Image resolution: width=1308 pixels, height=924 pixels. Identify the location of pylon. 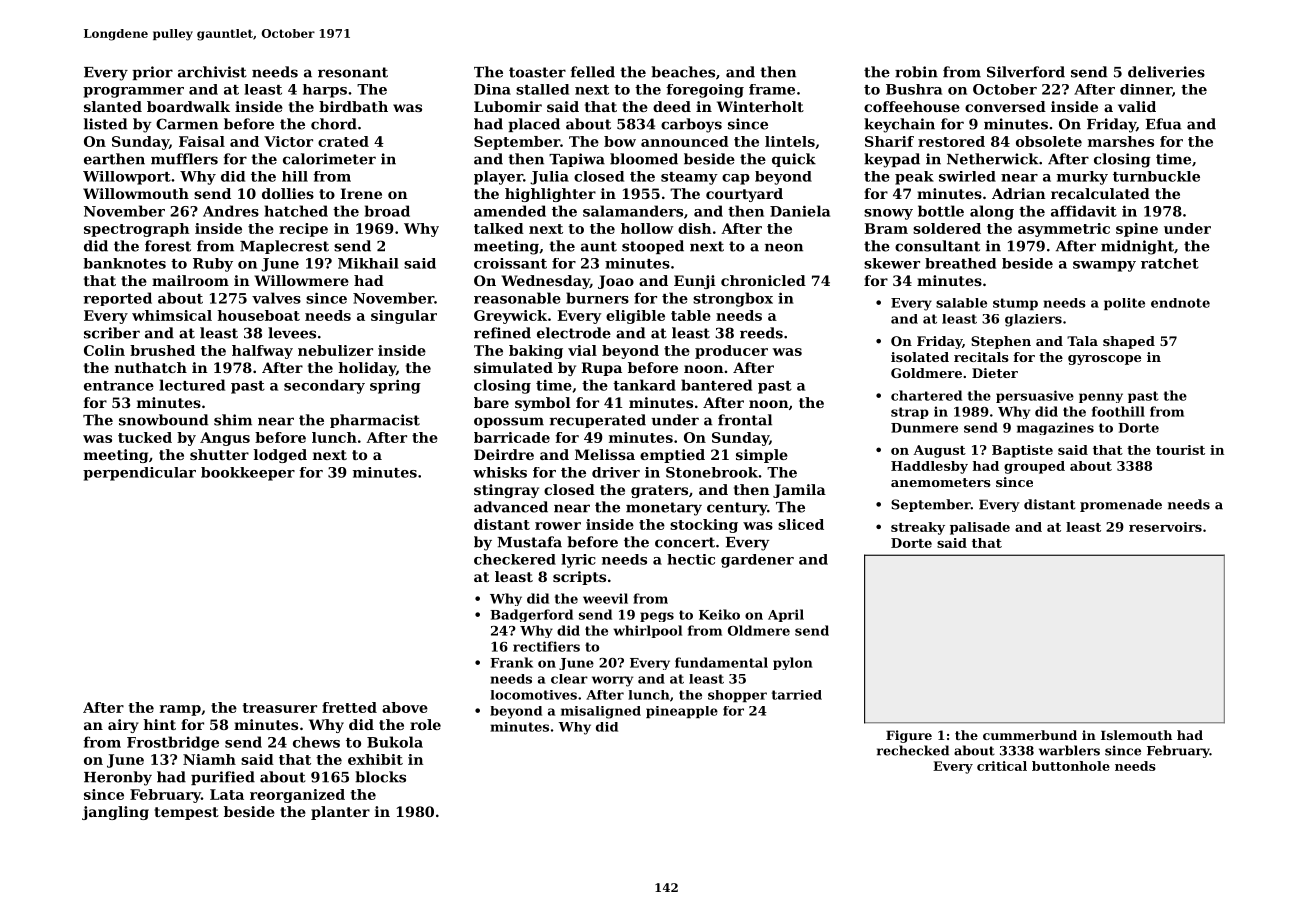
(793, 663).
